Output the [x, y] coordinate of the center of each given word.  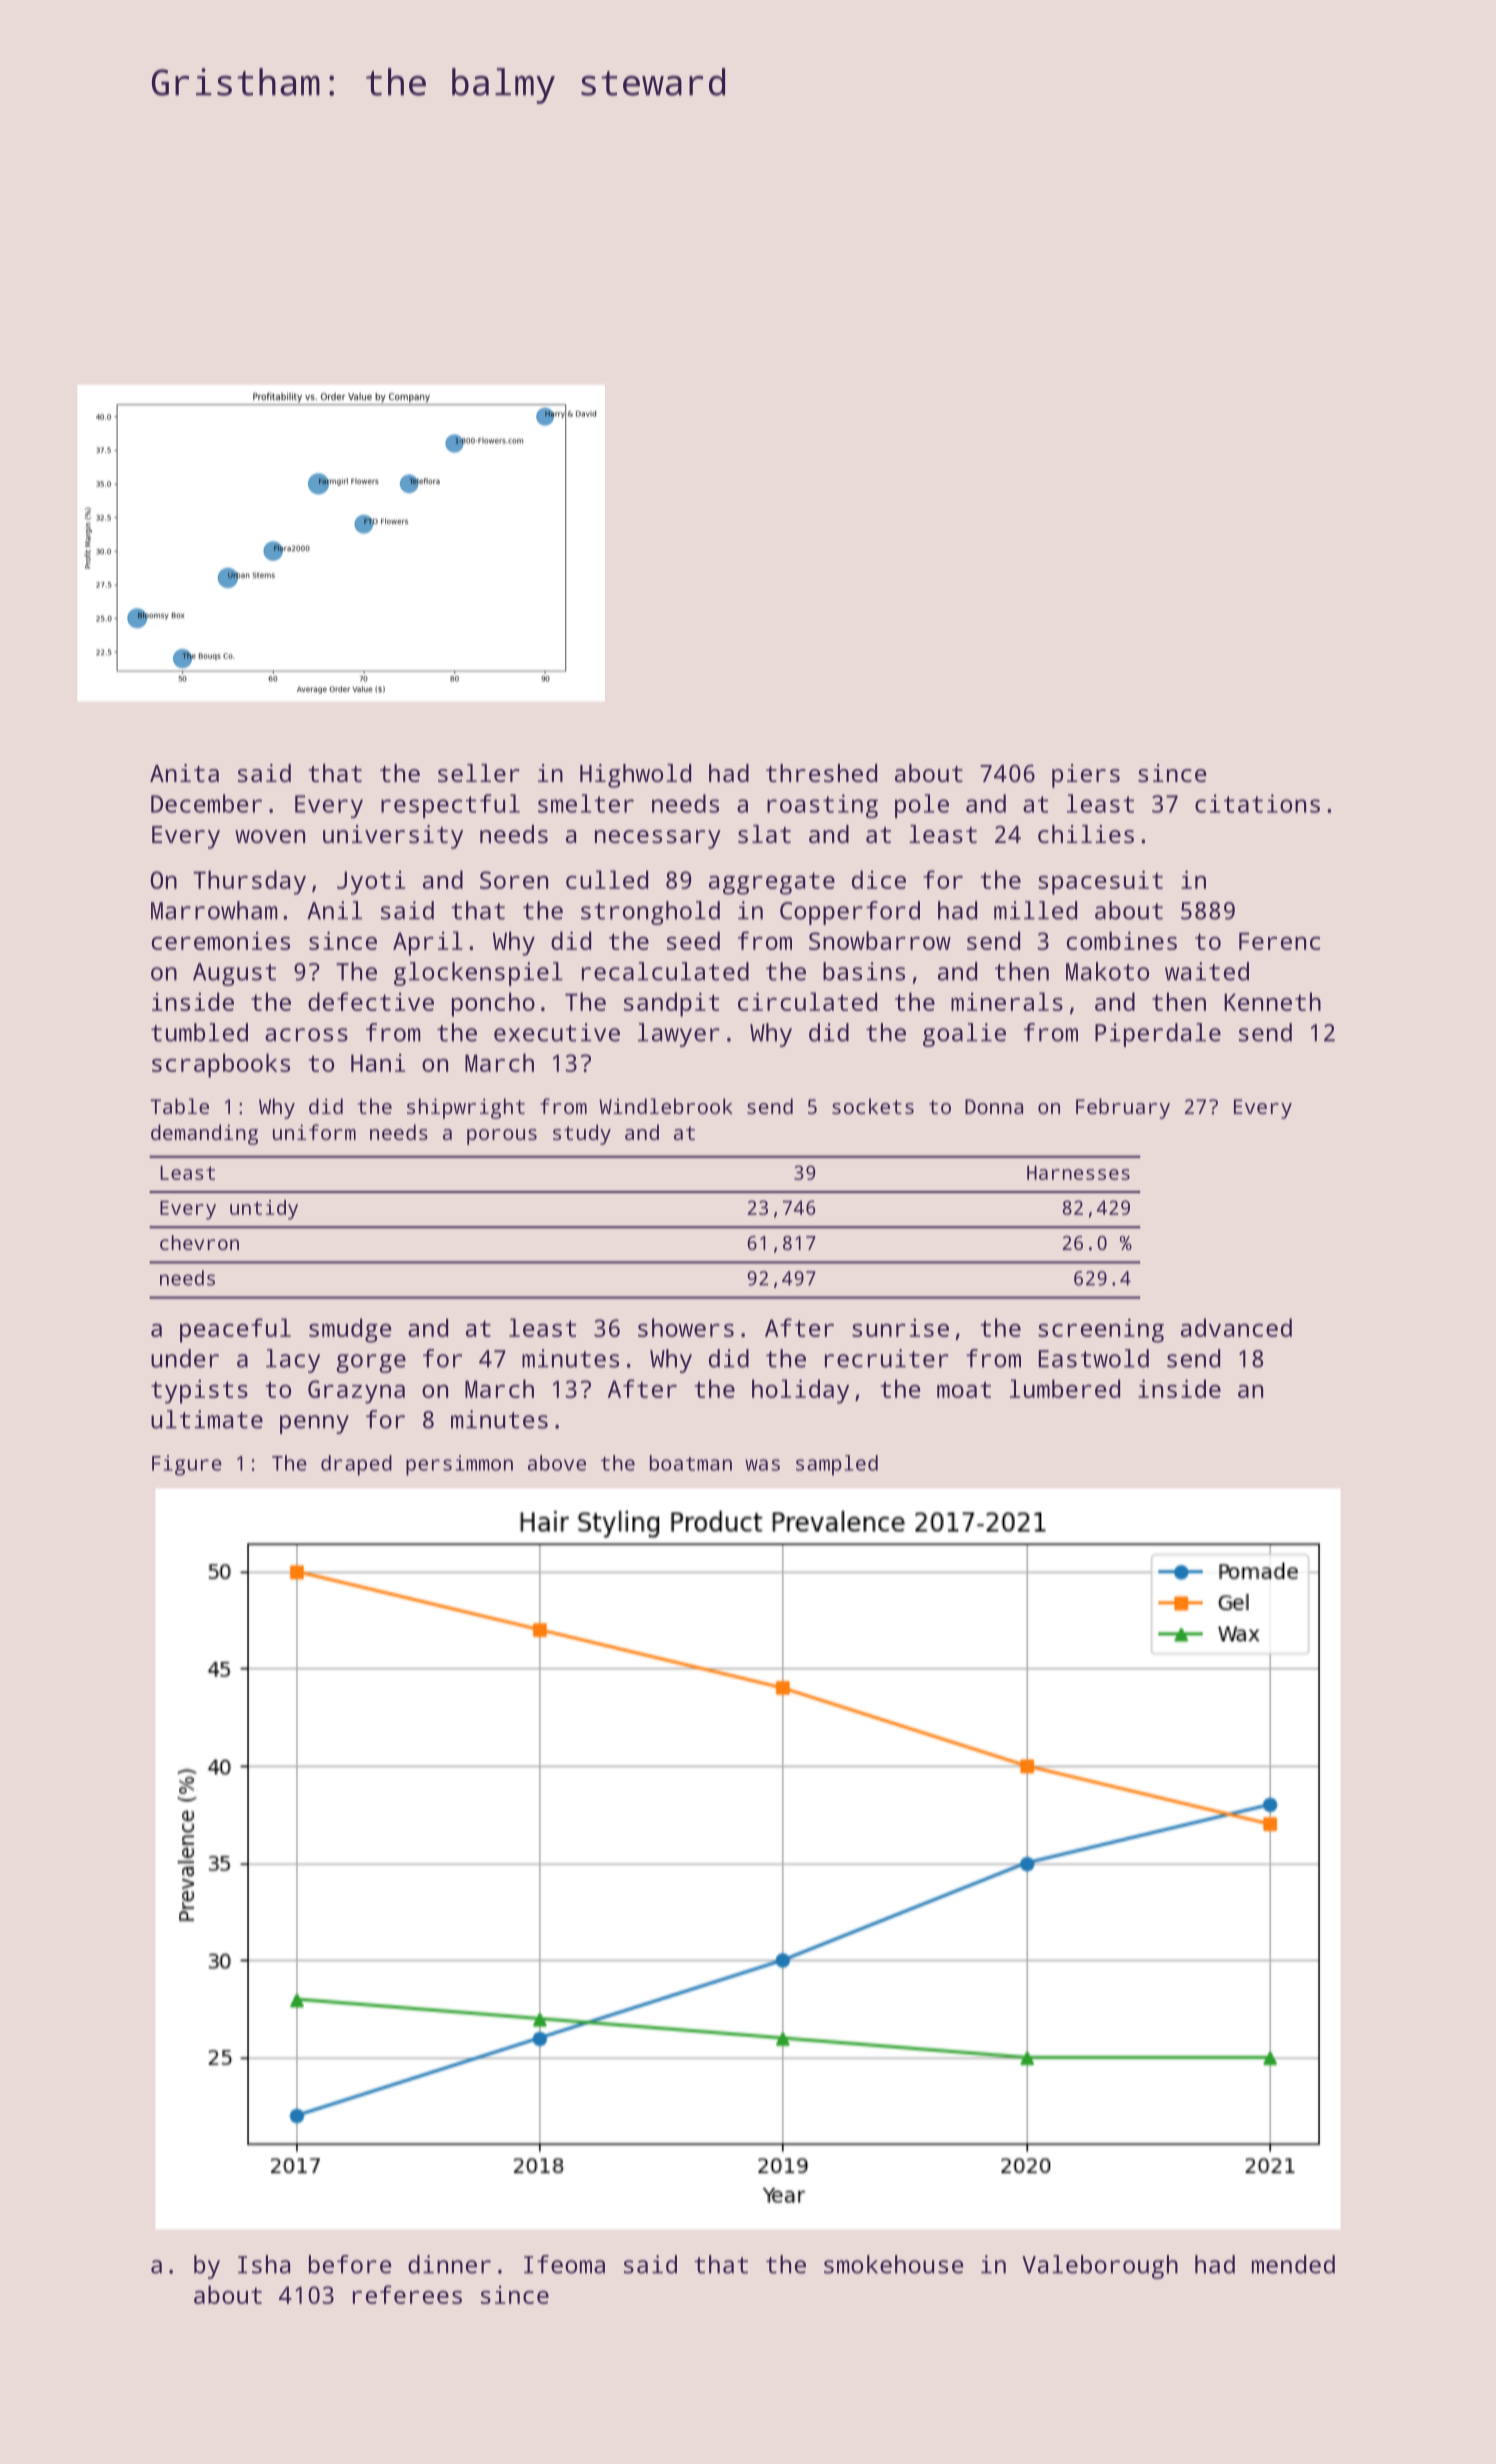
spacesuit [1100, 883]
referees [407, 2294]
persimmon [459, 1465]
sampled [837, 1465]
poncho [493, 1004]
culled [607, 879]
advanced [1236, 1327]
